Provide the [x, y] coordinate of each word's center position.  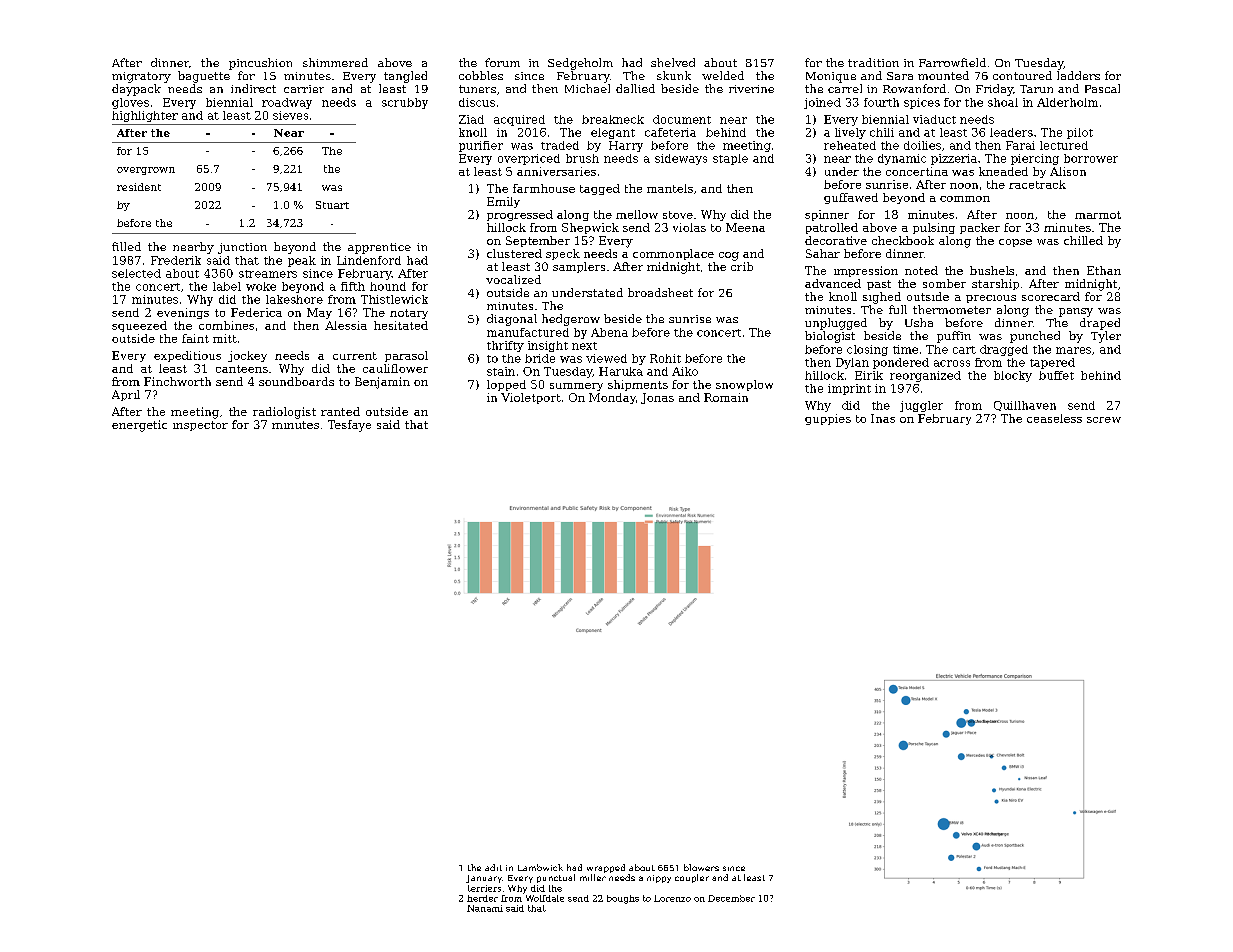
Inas [883, 418]
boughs [623, 899]
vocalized [513, 279]
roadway [287, 103]
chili [882, 132]
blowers [701, 867]
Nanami [485, 908]
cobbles [481, 75]
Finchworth [177, 381]
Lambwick [540, 867]
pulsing [934, 228]
